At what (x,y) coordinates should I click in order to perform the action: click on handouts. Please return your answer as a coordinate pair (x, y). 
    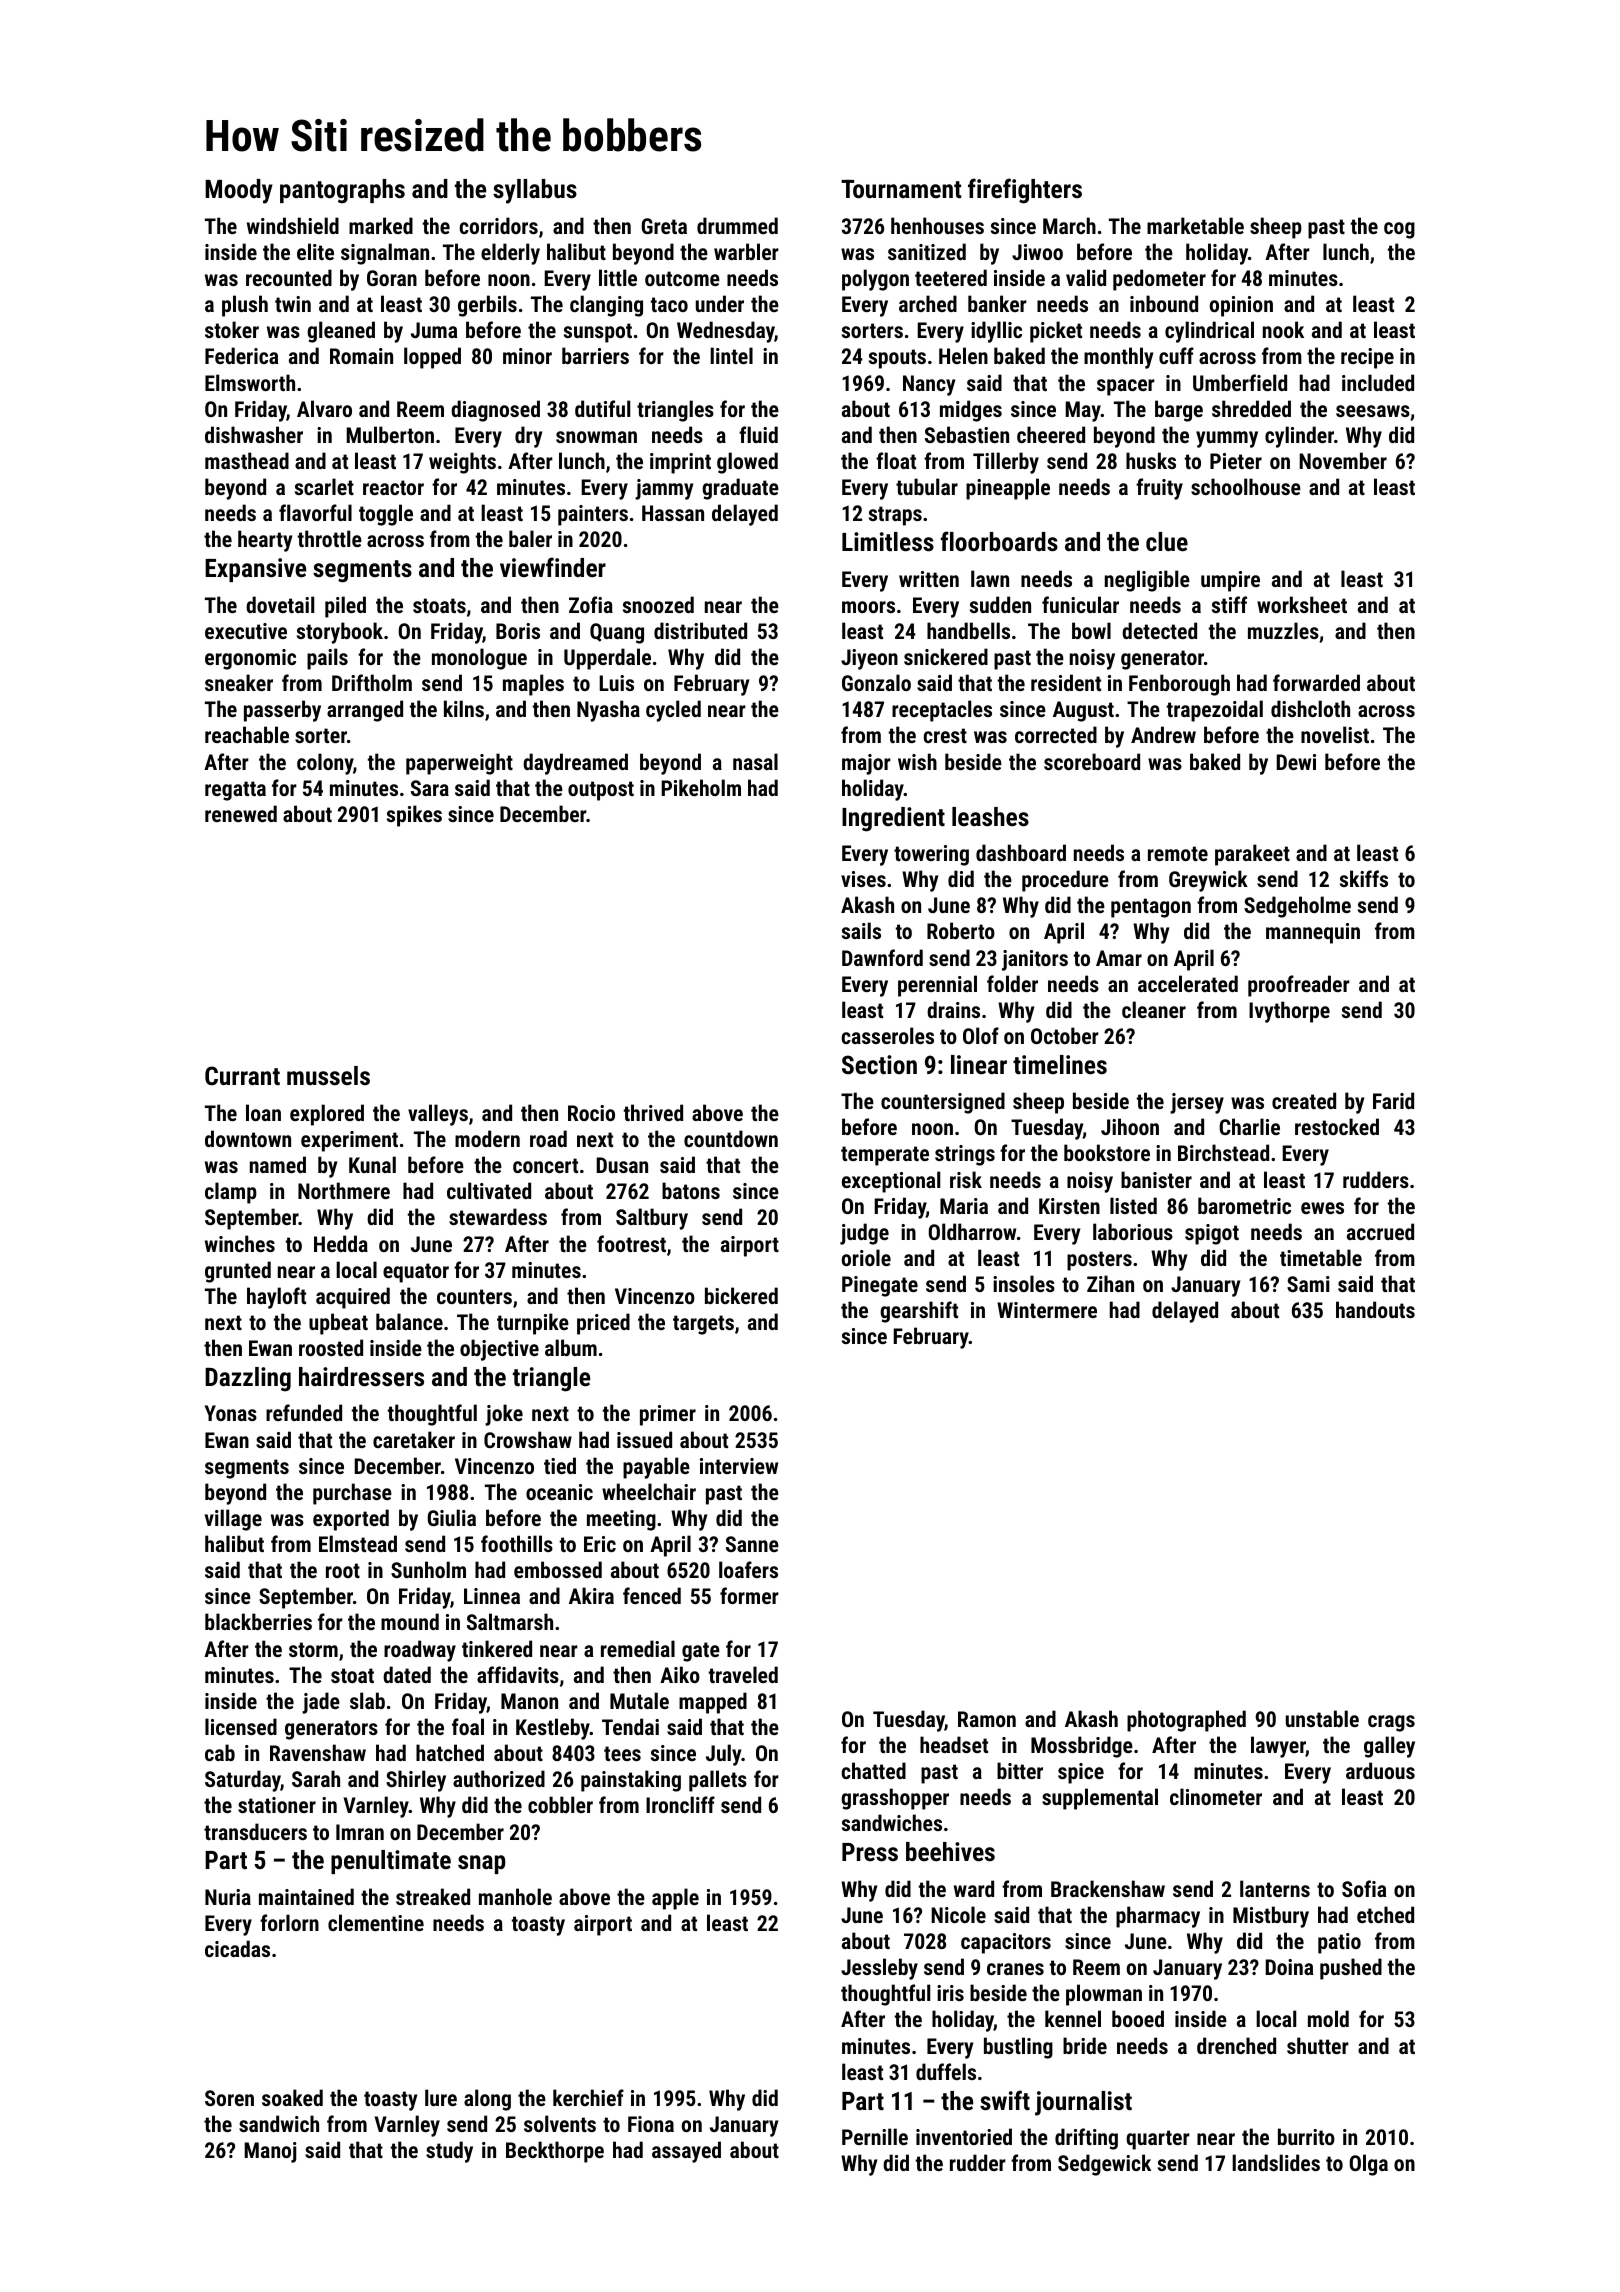
    Looking at the image, I should click on (1375, 1309).
